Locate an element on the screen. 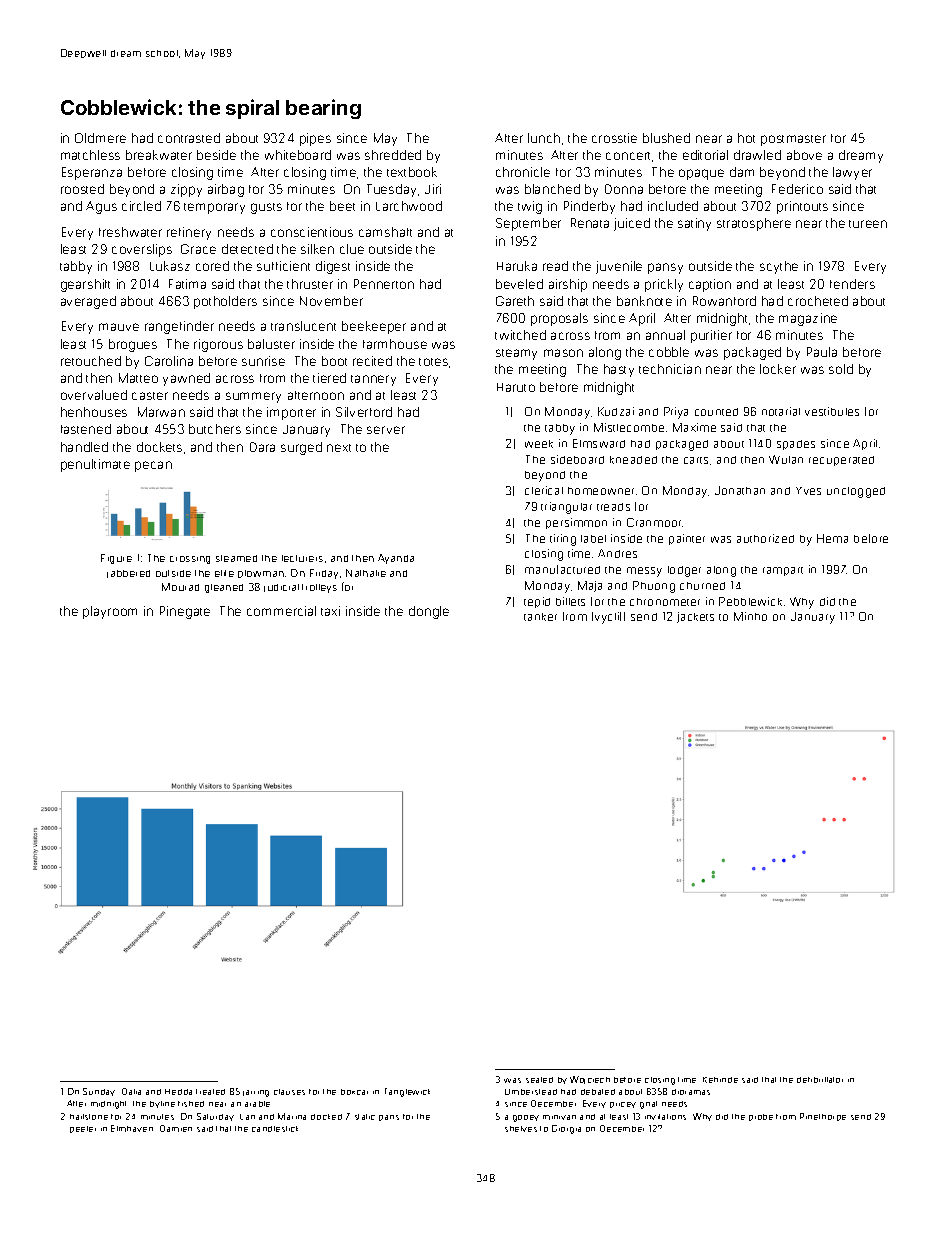 The image size is (952, 1233). opaque is located at coordinates (701, 174).
